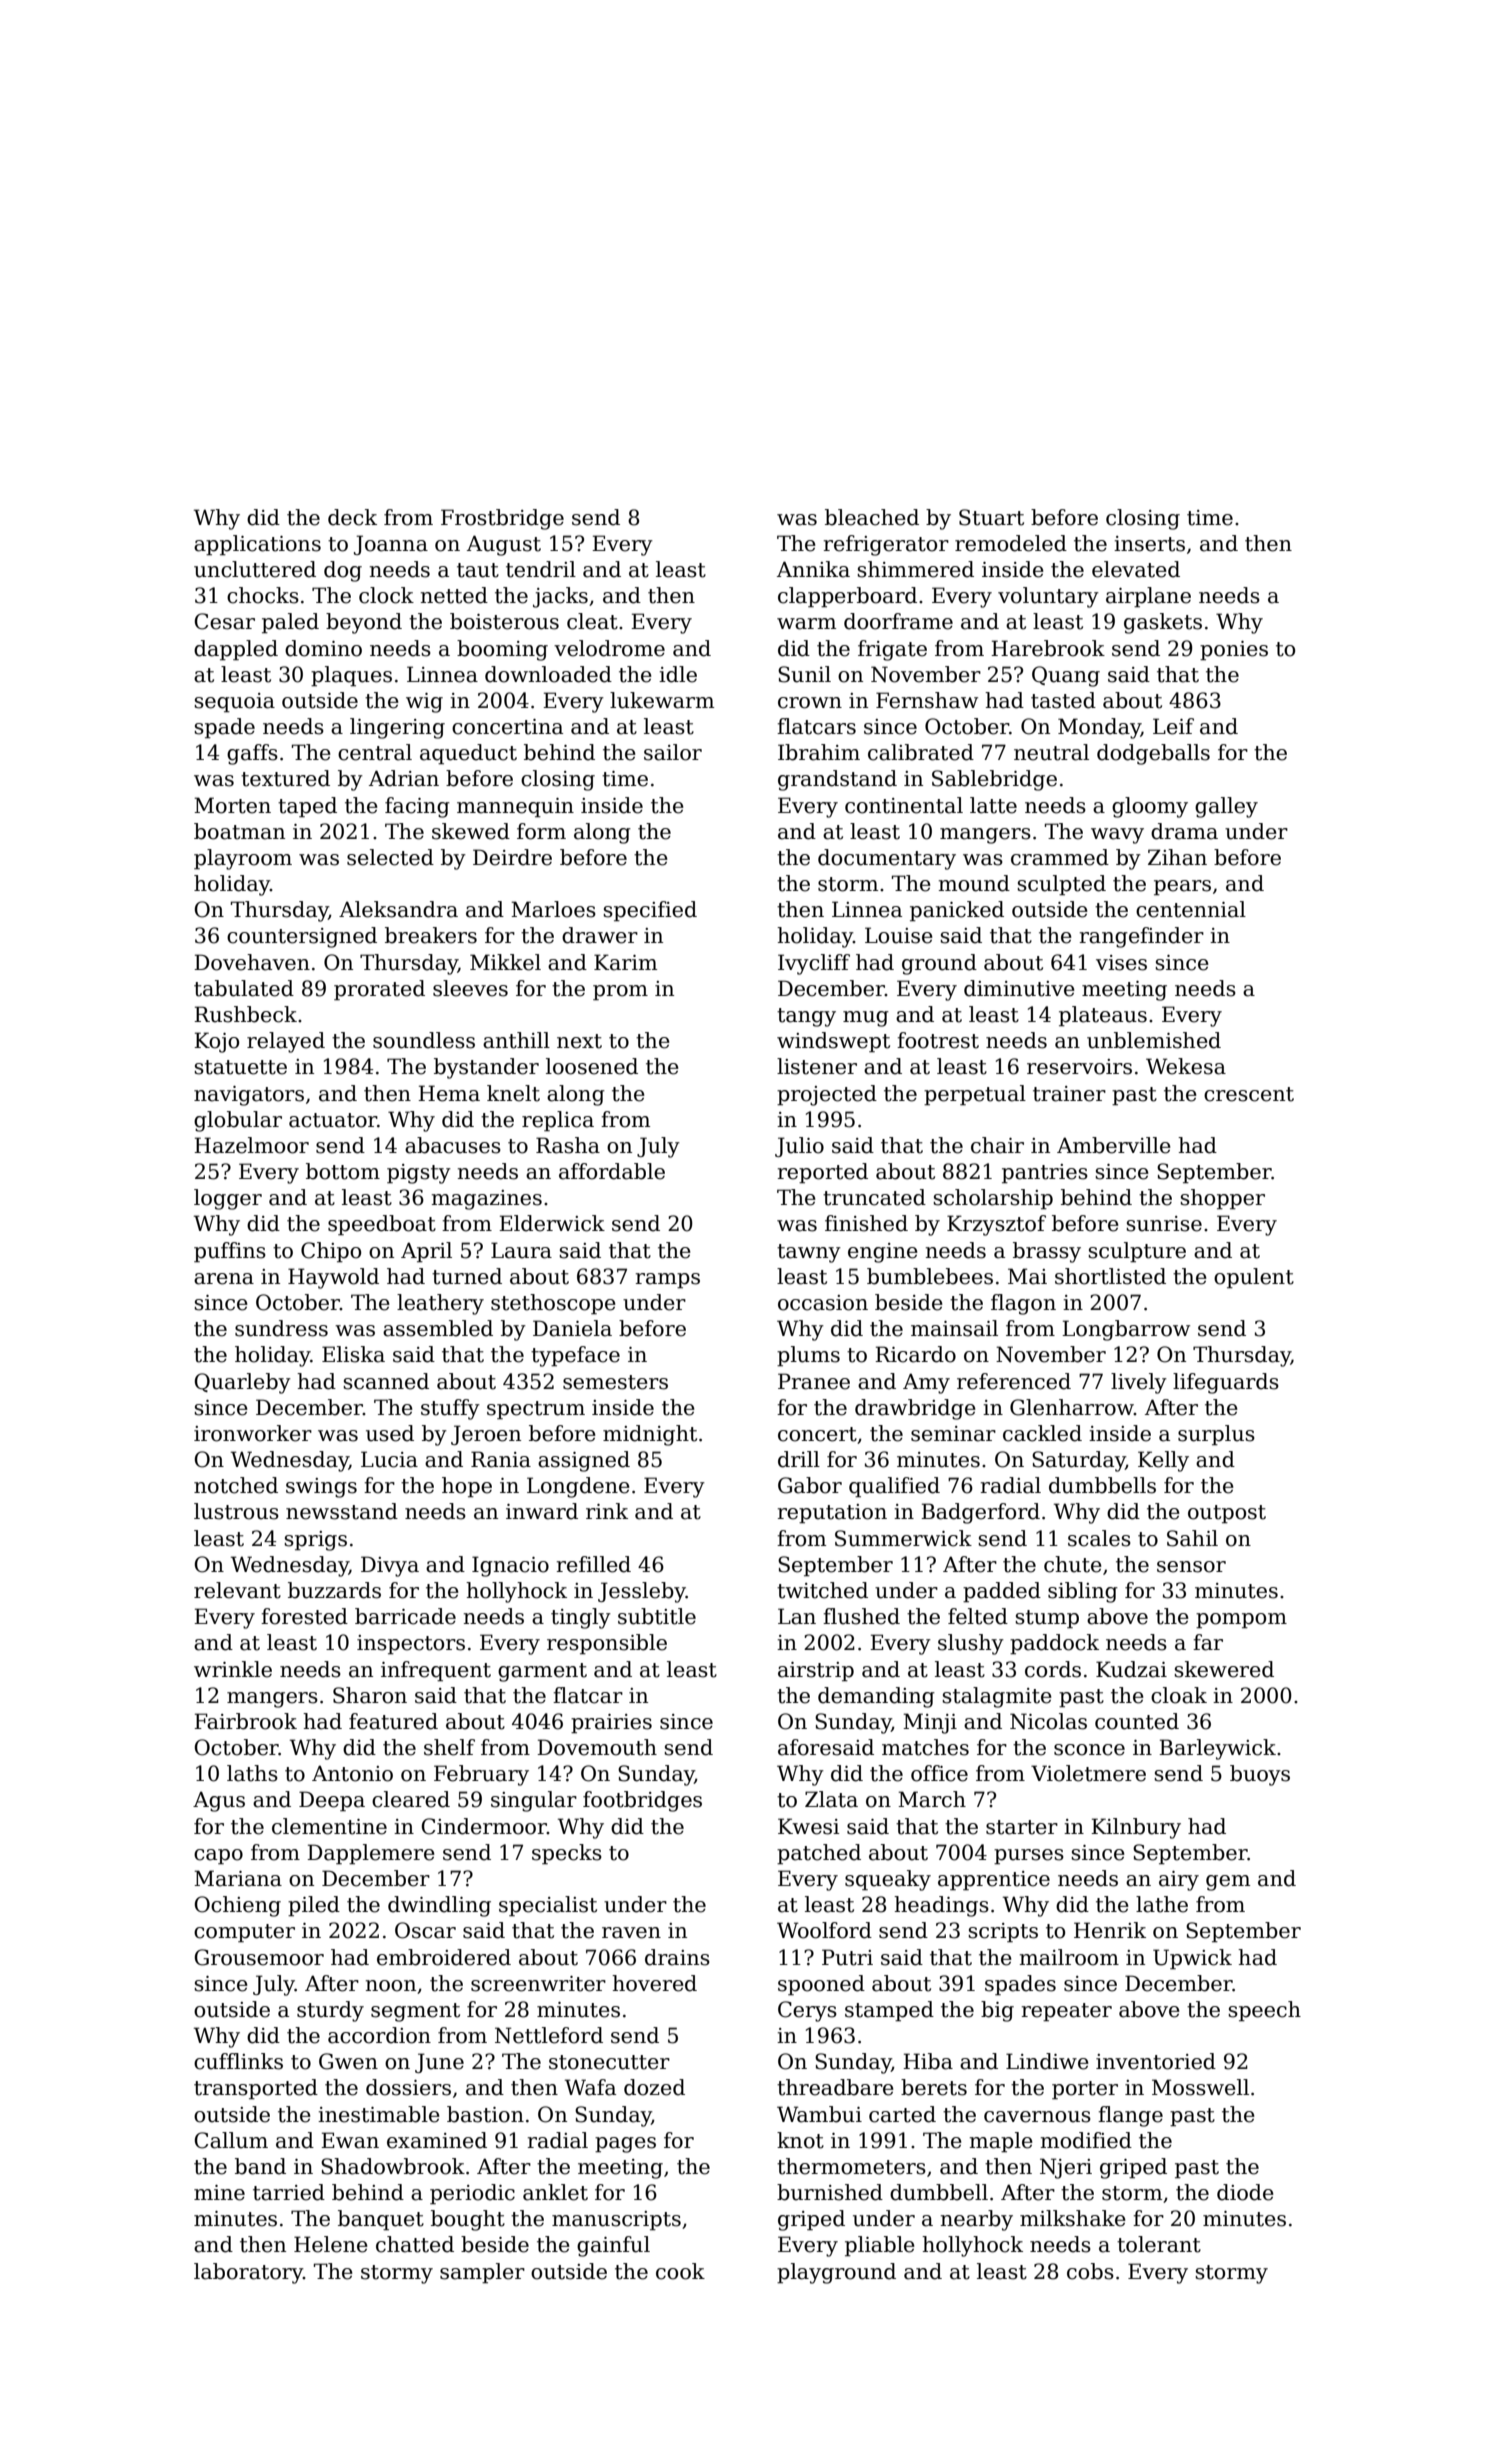 This screenshot has height=2464, width=1496. I want to click on inspectors, so click(411, 1645).
